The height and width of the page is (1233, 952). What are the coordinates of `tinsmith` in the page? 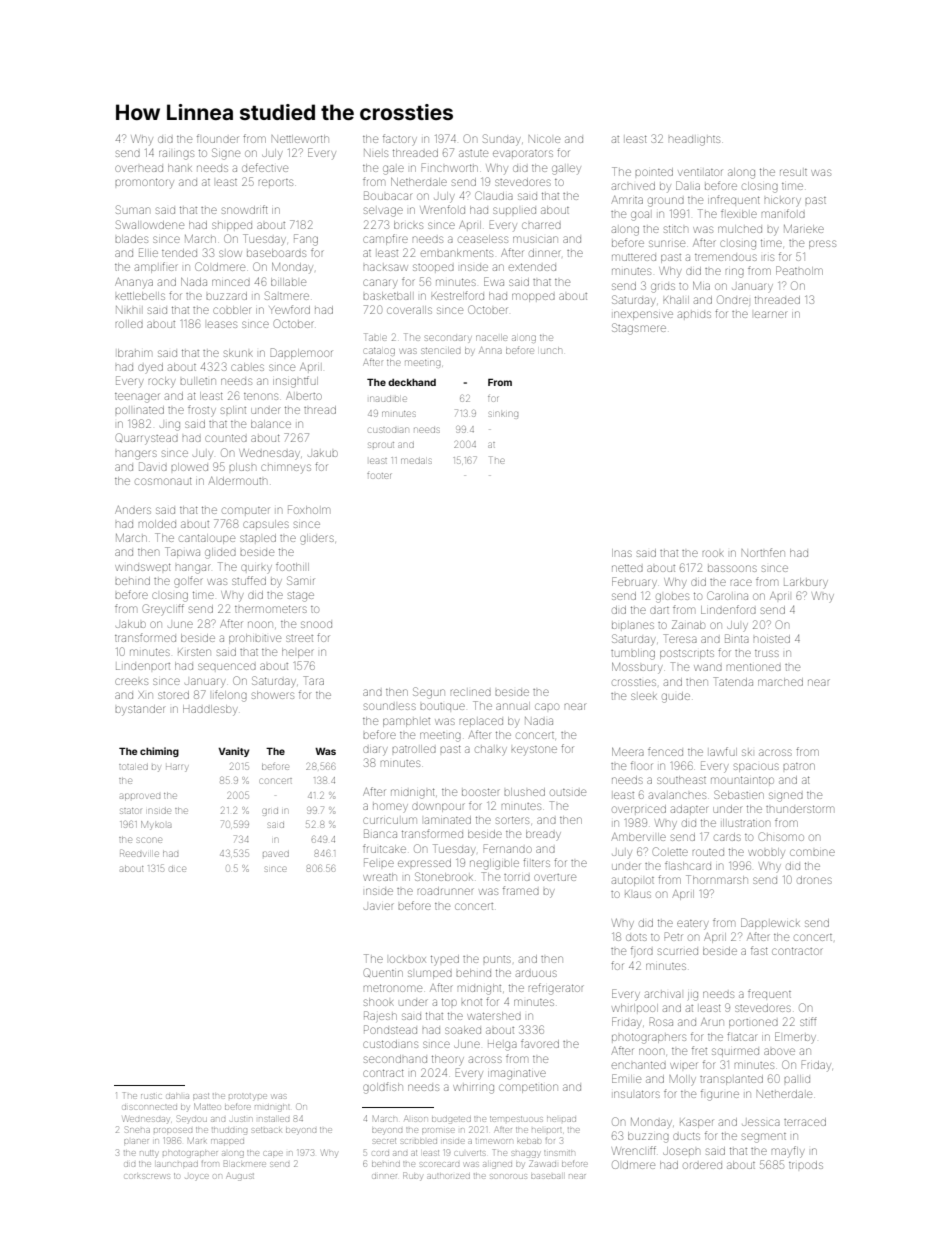 It's located at (559, 1153).
